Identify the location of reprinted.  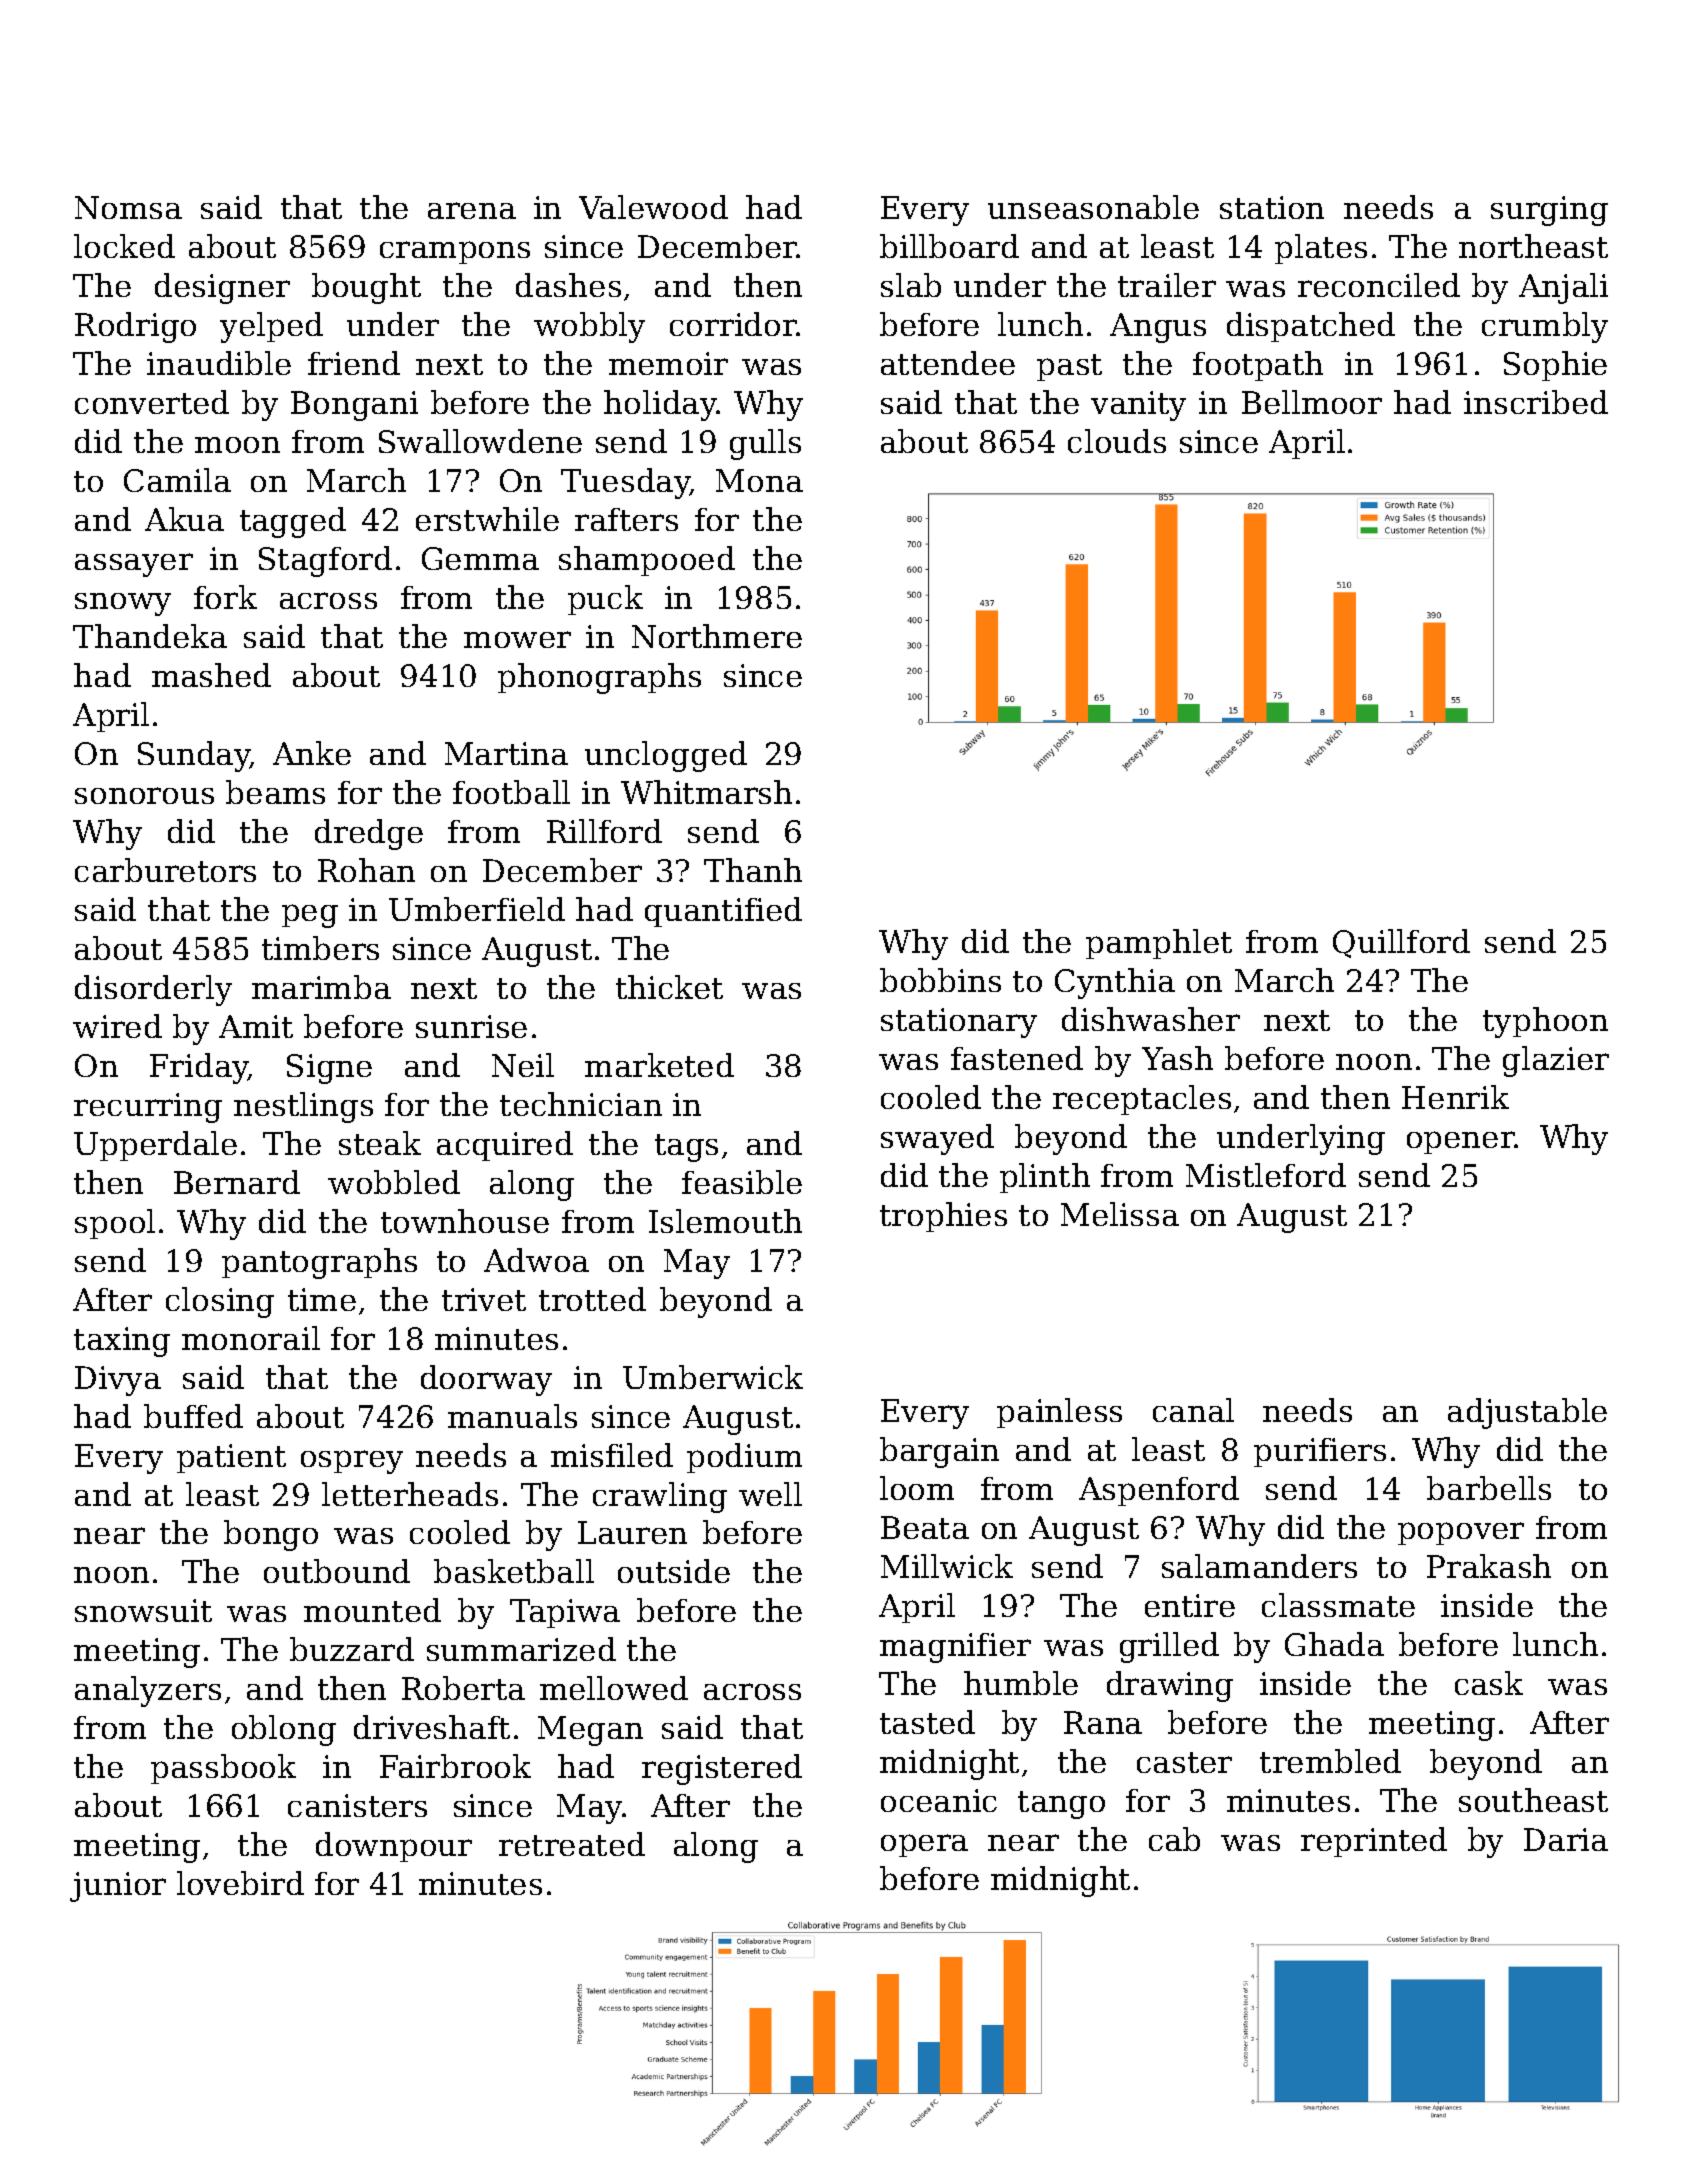
(1374, 1842).
